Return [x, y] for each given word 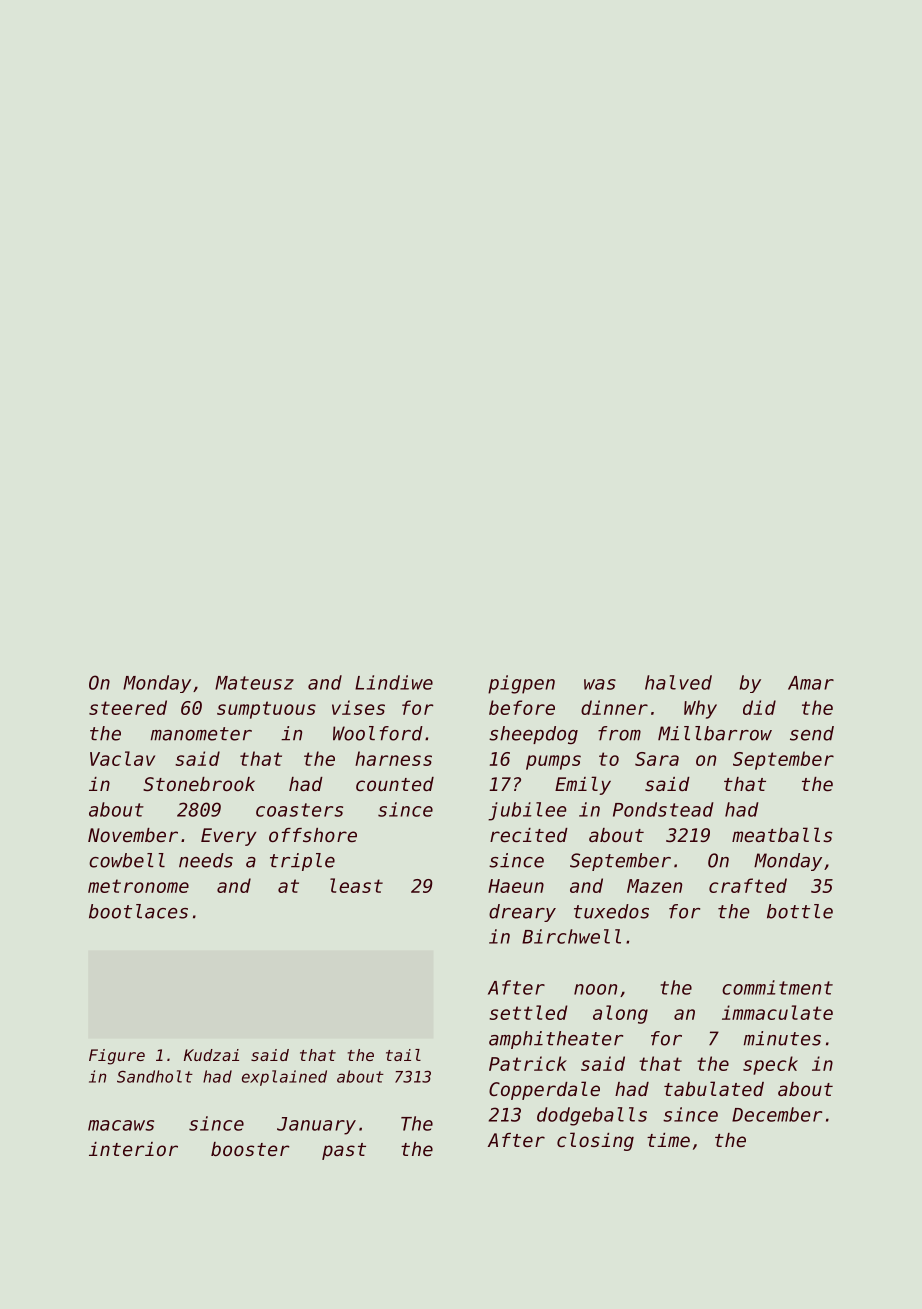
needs [206, 860]
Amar [811, 683]
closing [595, 1141]
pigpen [521, 684]
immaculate [777, 1012]
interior [133, 1149]
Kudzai [211, 1055]
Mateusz [254, 683]
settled [528, 1012]
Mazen [654, 886]
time [668, 1140]
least [356, 885]
